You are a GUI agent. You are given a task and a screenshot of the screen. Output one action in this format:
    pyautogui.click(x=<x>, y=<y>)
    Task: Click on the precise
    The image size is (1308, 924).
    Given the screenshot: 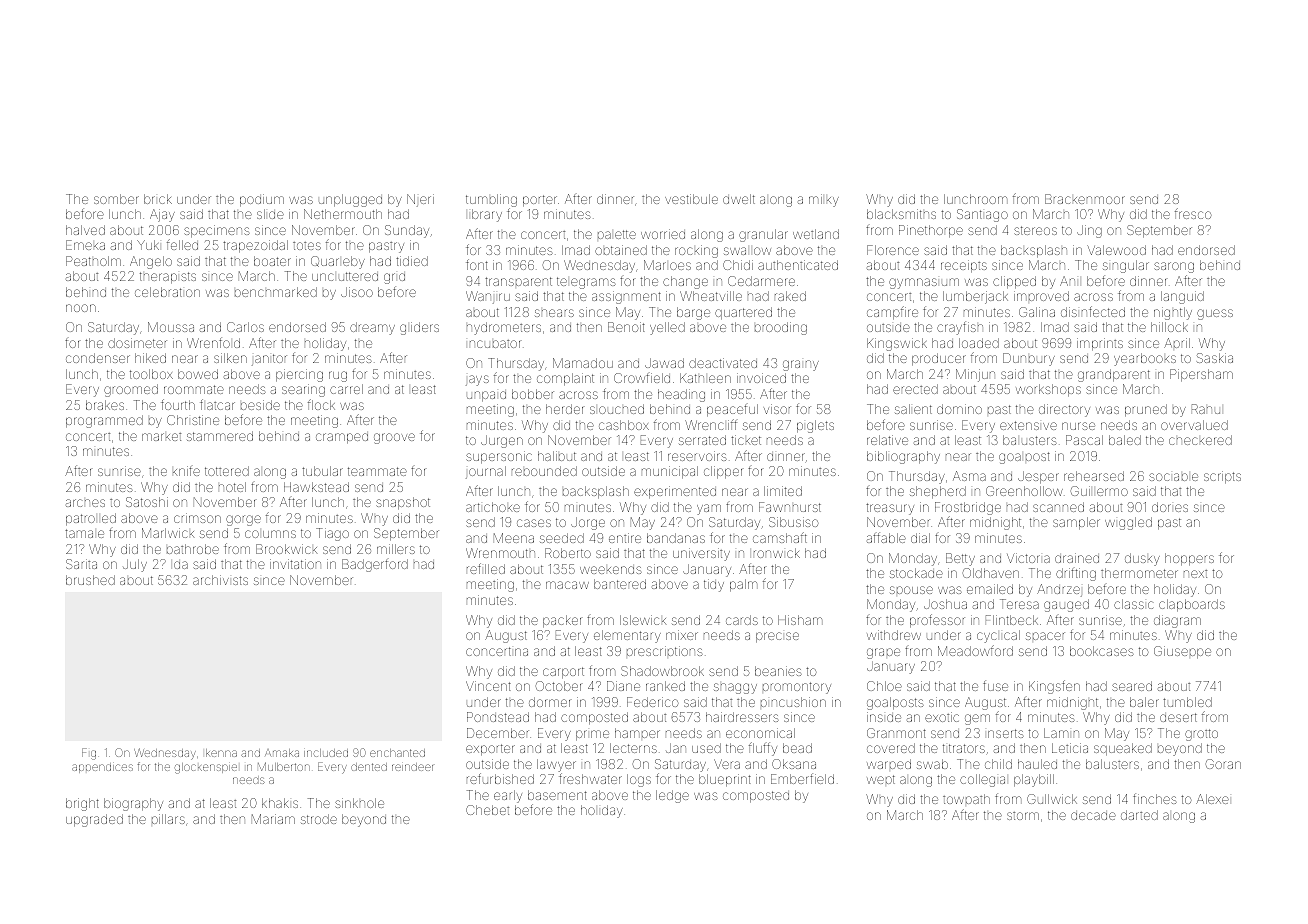 What is the action you would take?
    pyautogui.click(x=777, y=637)
